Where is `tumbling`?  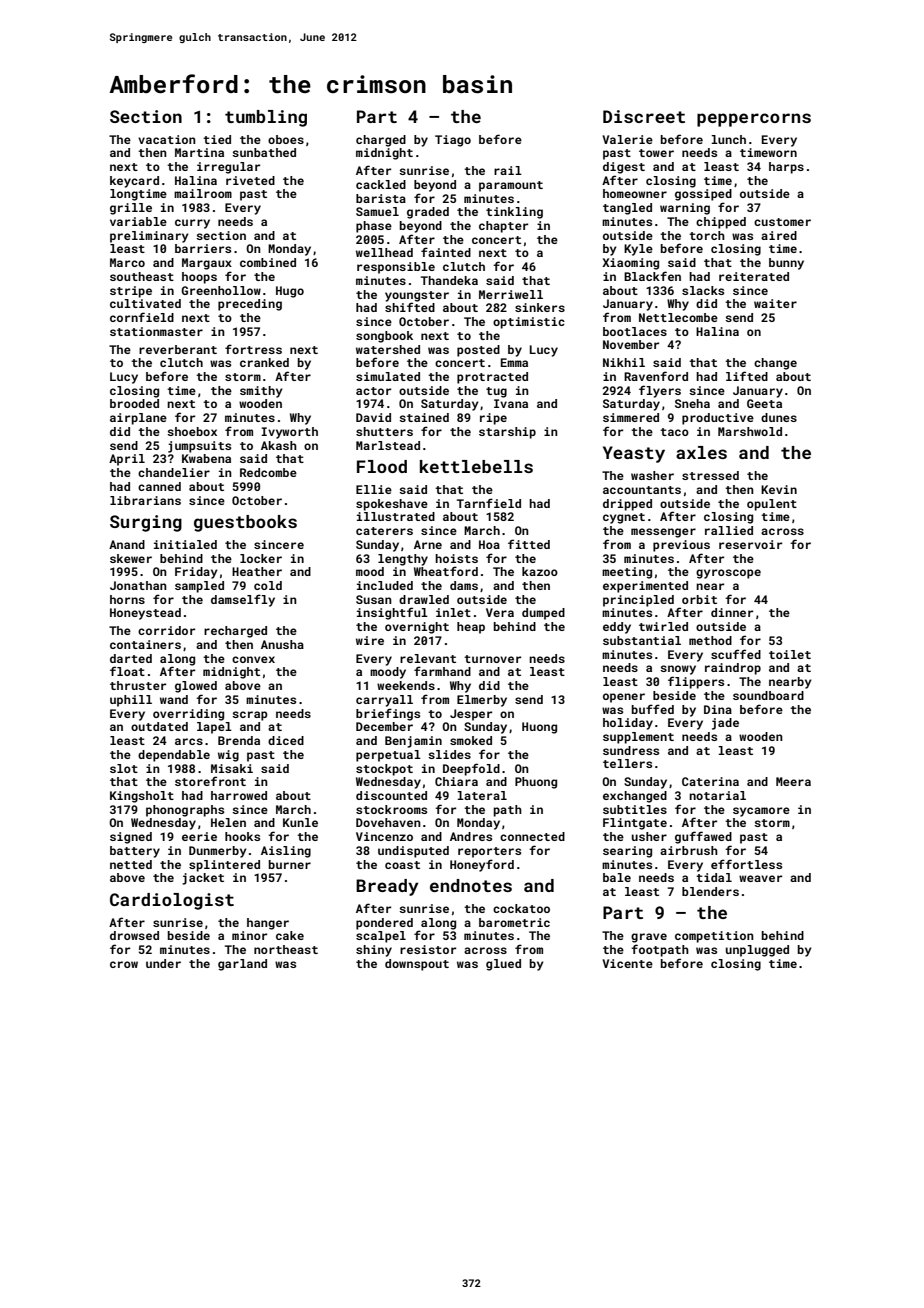 tumbling is located at coordinates (266, 118).
